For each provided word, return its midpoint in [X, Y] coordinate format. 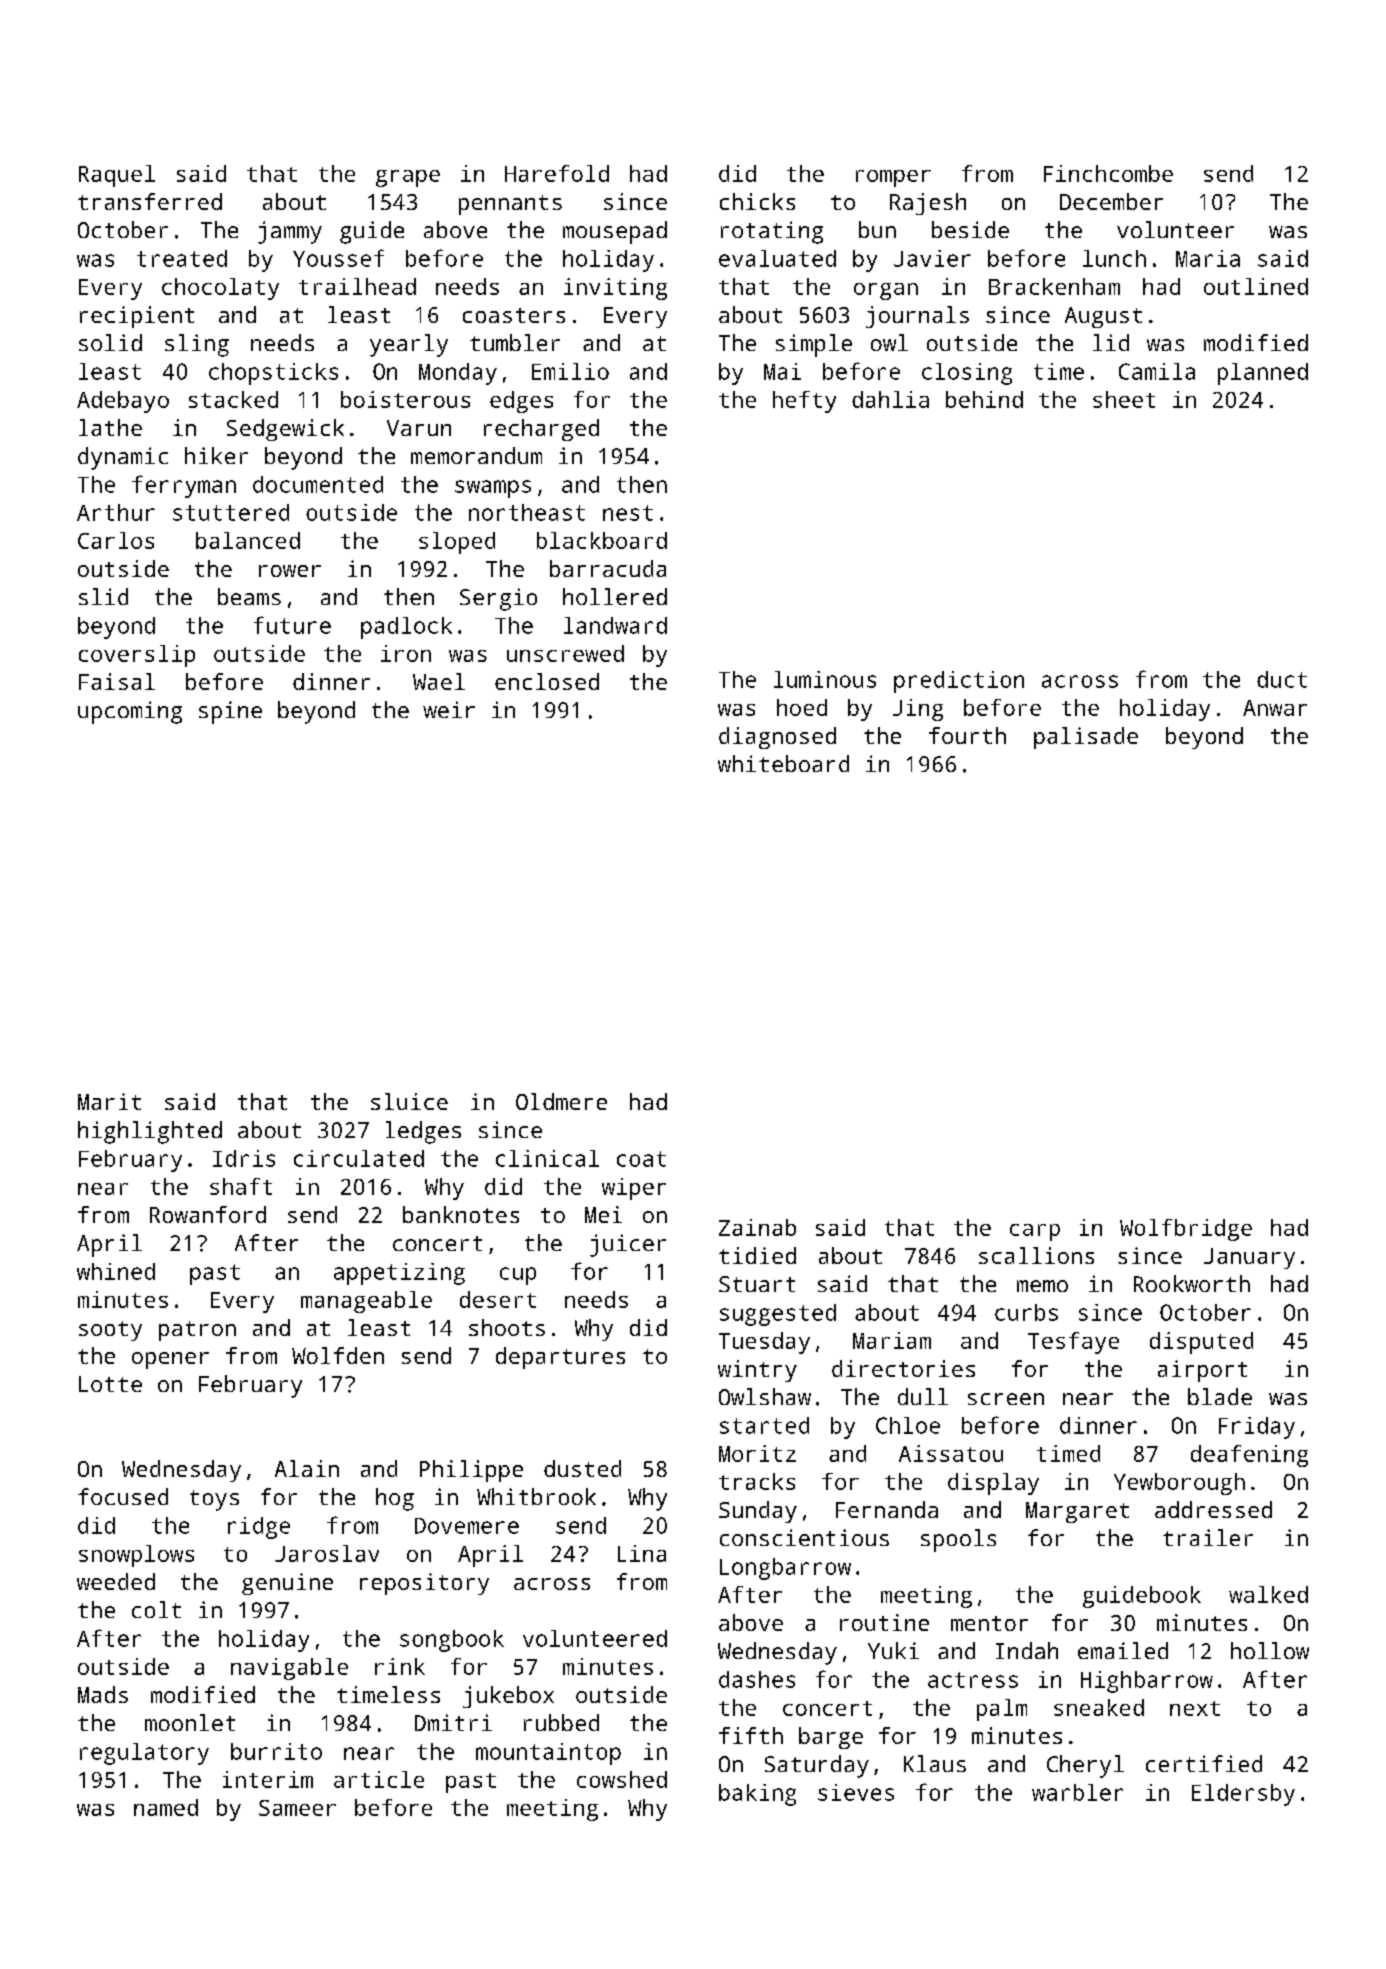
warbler [1077, 1792]
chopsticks [273, 374]
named [166, 1807]
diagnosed [777, 738]
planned [1263, 374]
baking [757, 1795]
